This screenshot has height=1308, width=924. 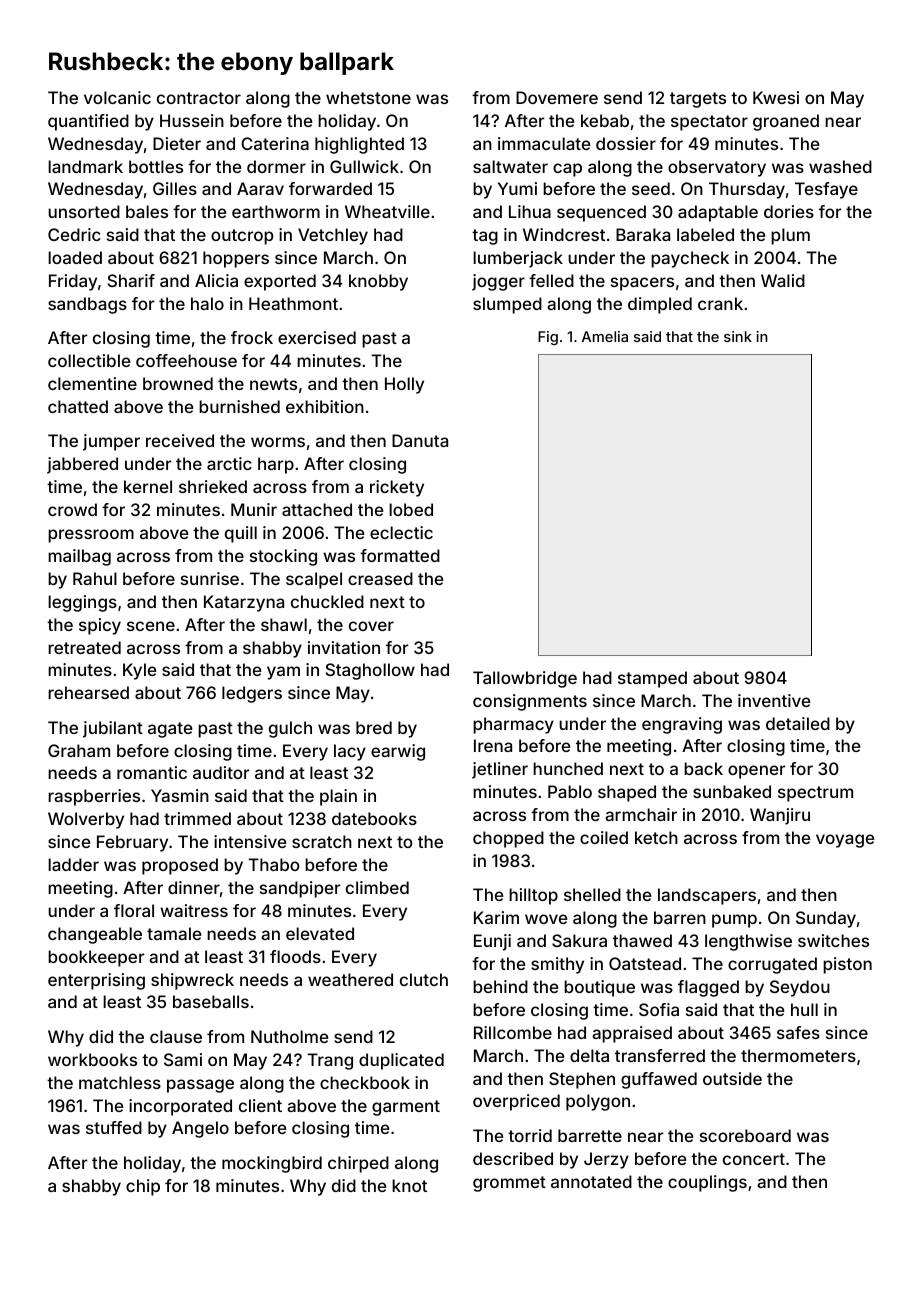 What do you see at coordinates (642, 940) in the screenshot?
I see `thawed` at bounding box center [642, 940].
